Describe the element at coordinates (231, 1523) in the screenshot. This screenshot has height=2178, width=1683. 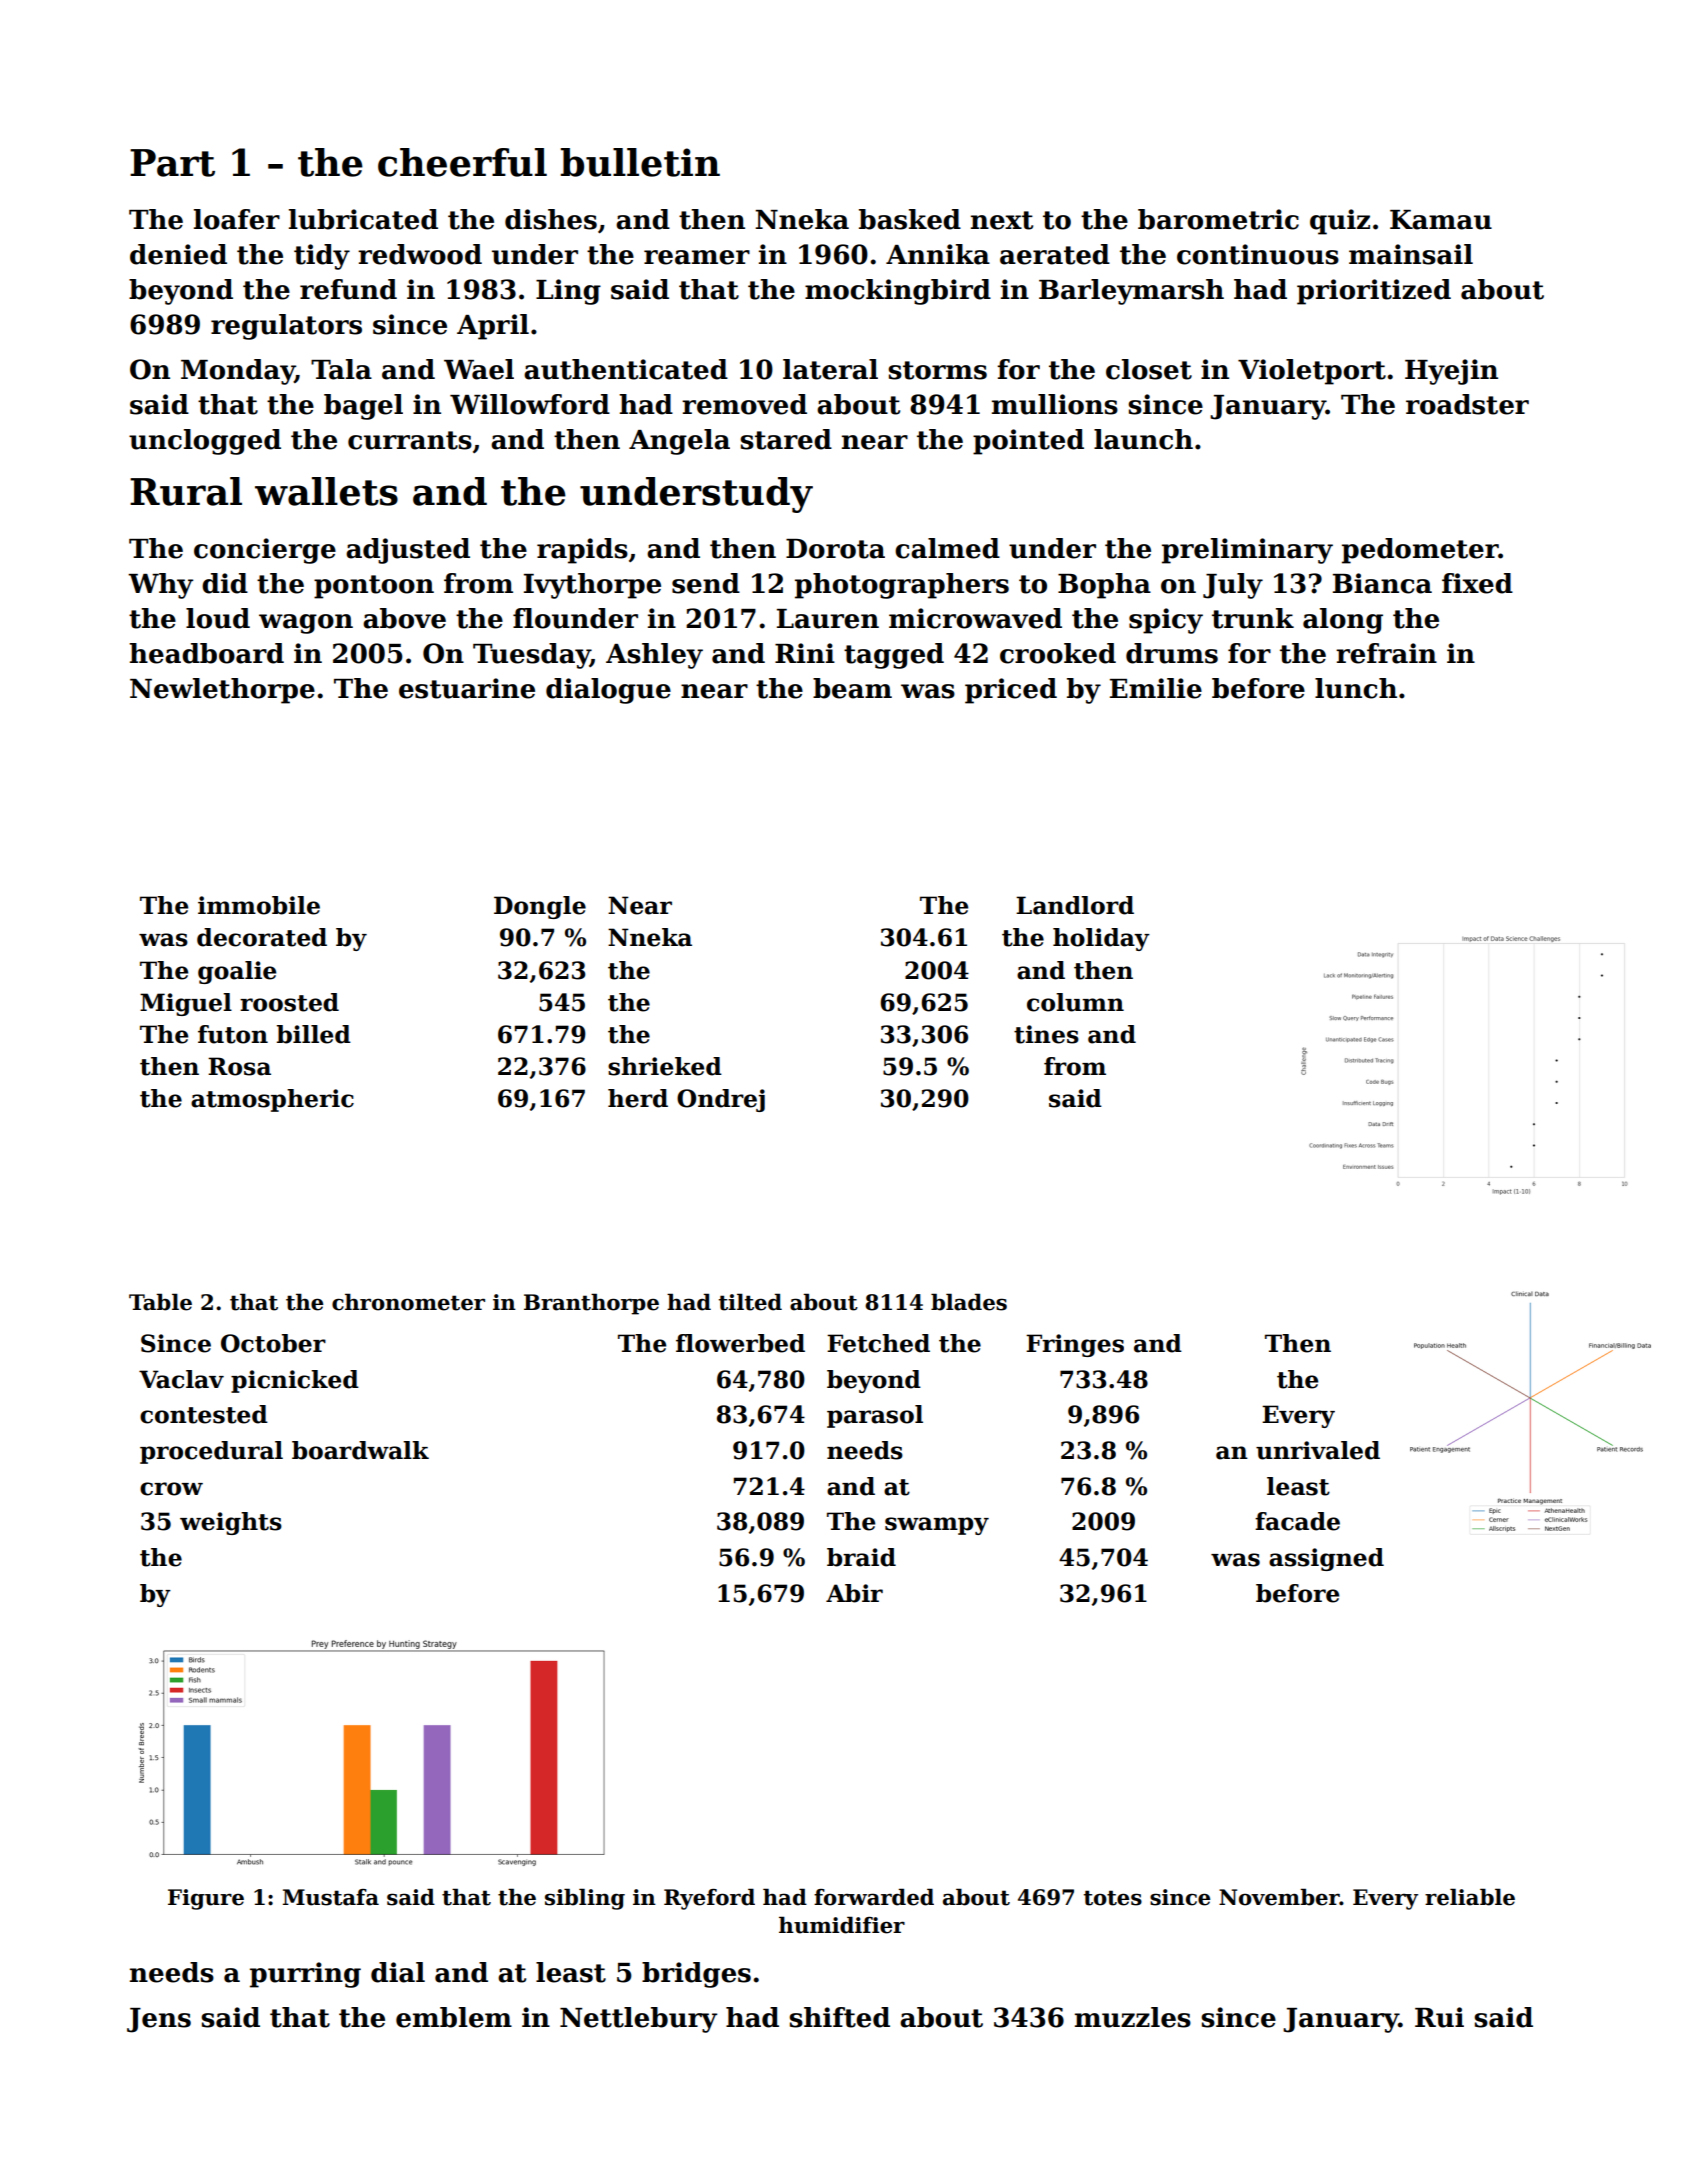
I see `weights` at that location.
